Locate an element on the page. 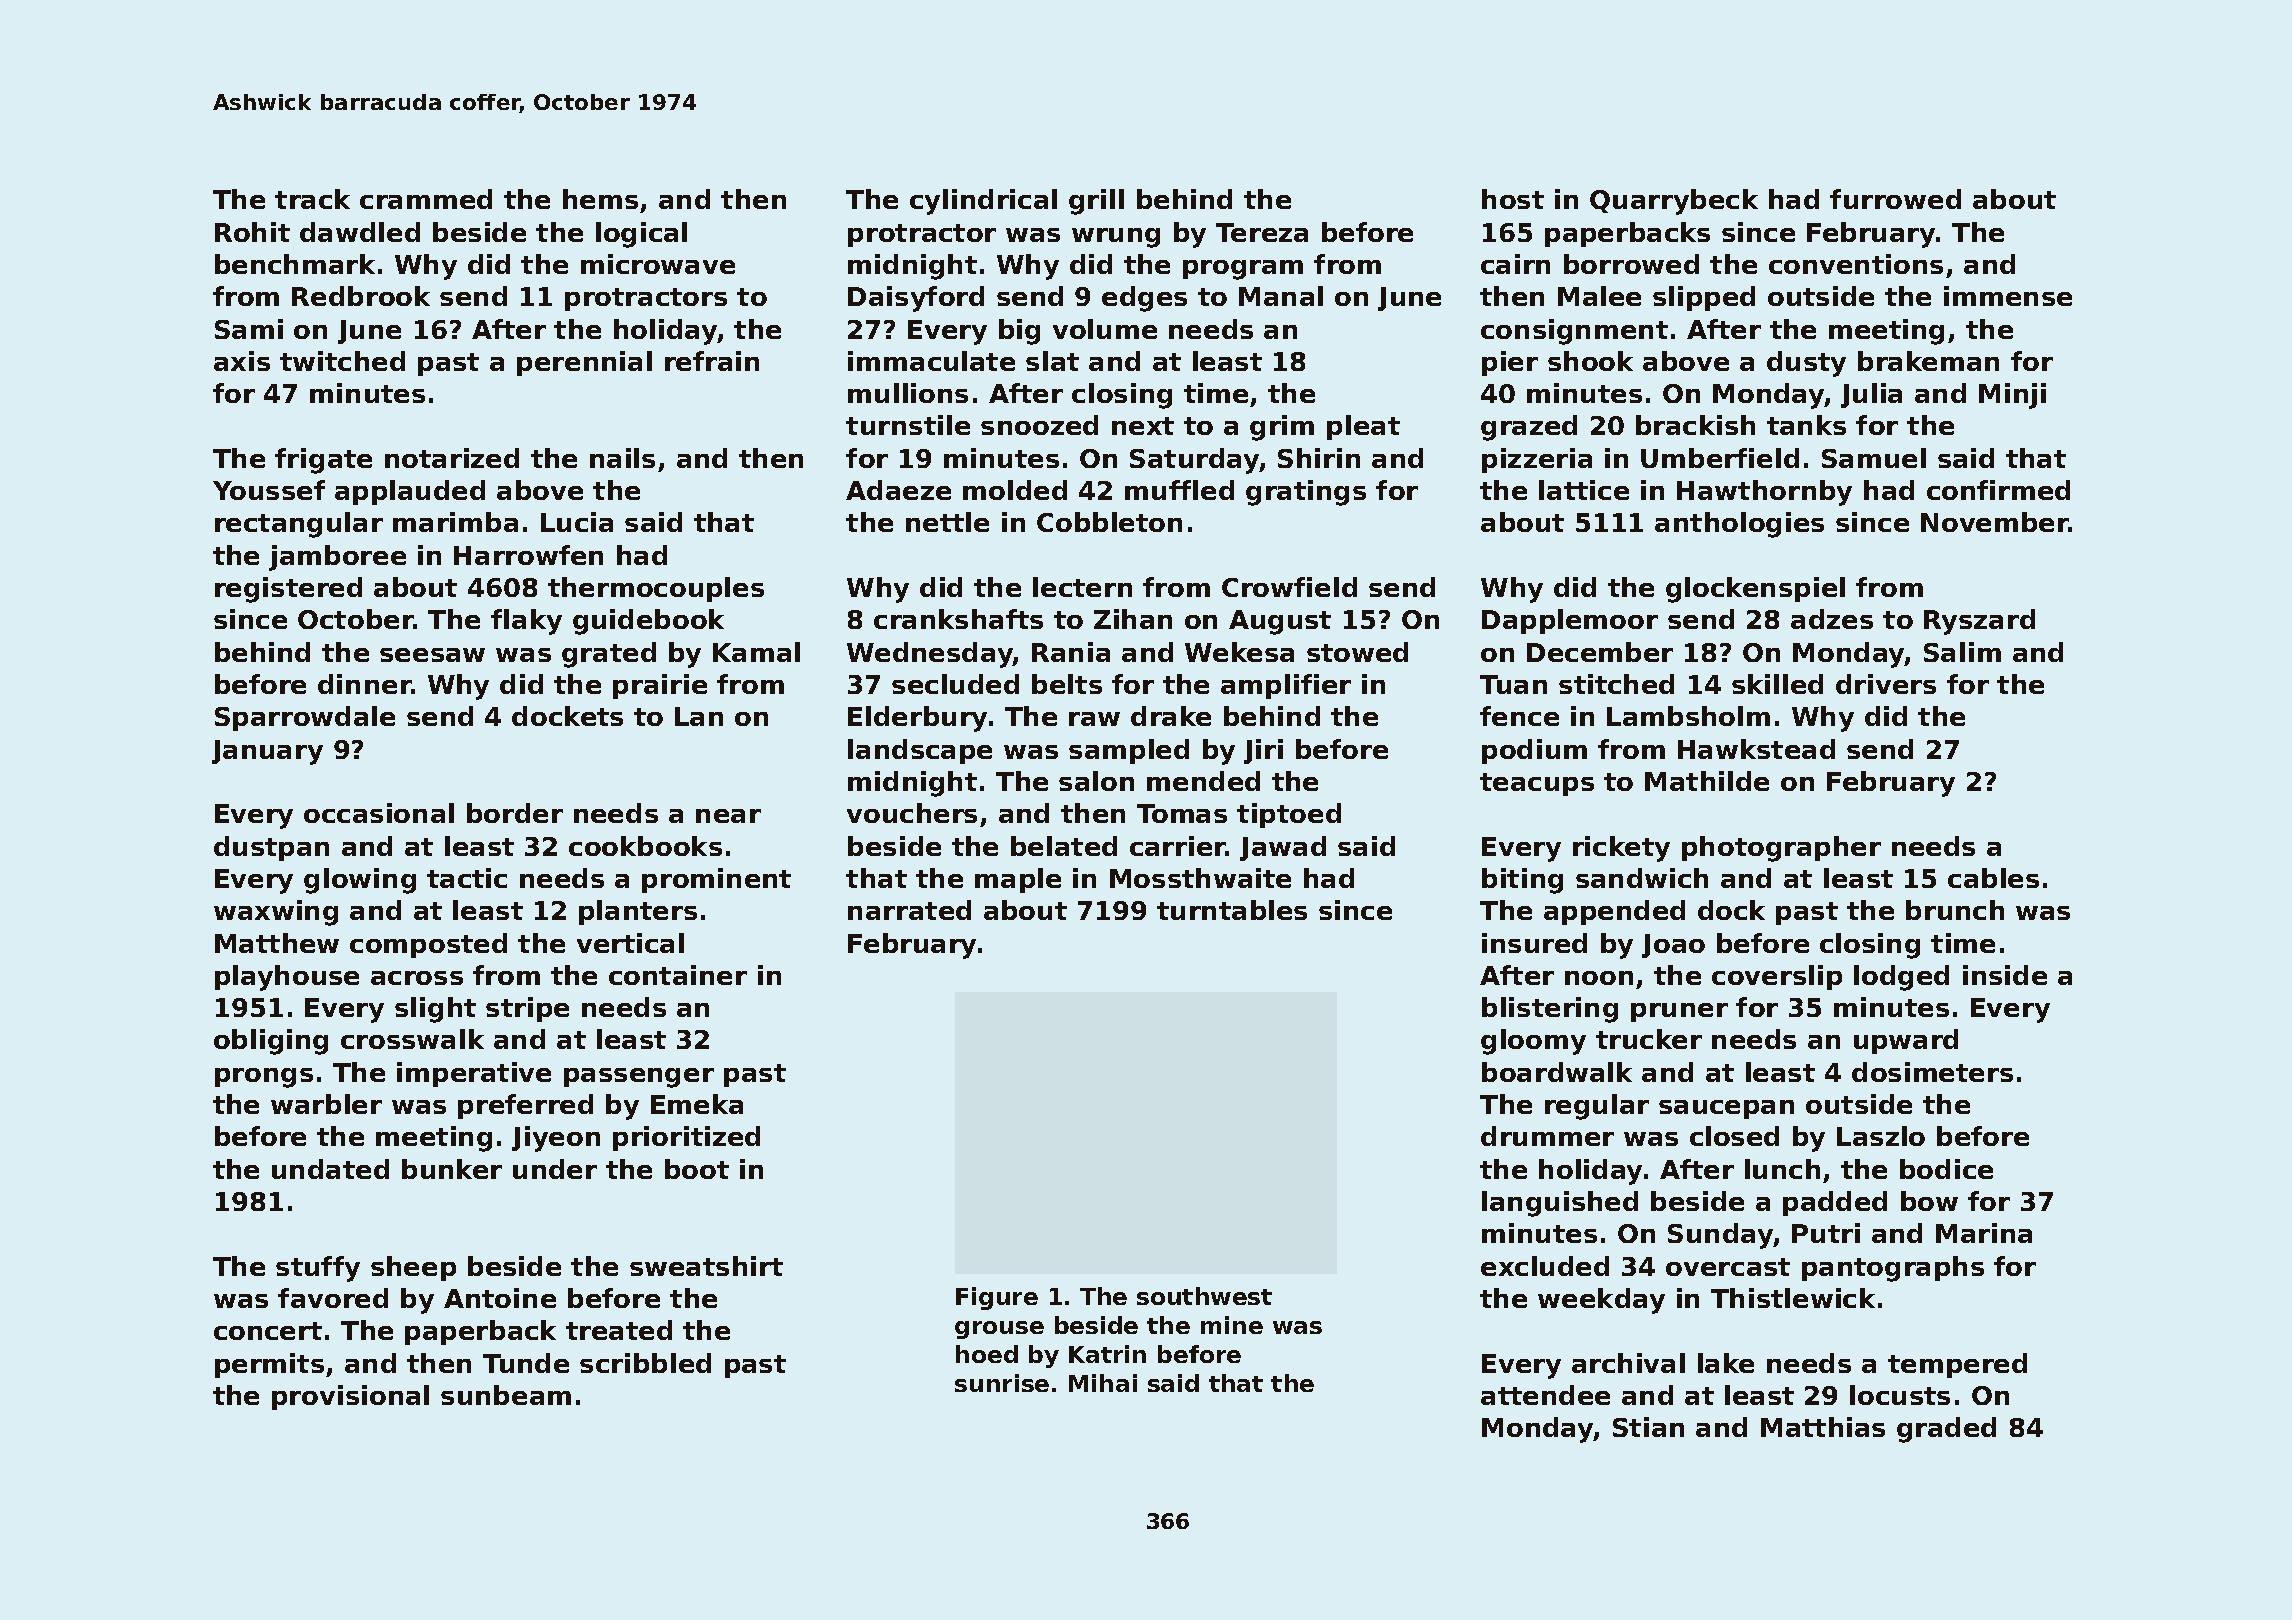 The image size is (2292, 1620). upward is located at coordinates (1906, 1041).
